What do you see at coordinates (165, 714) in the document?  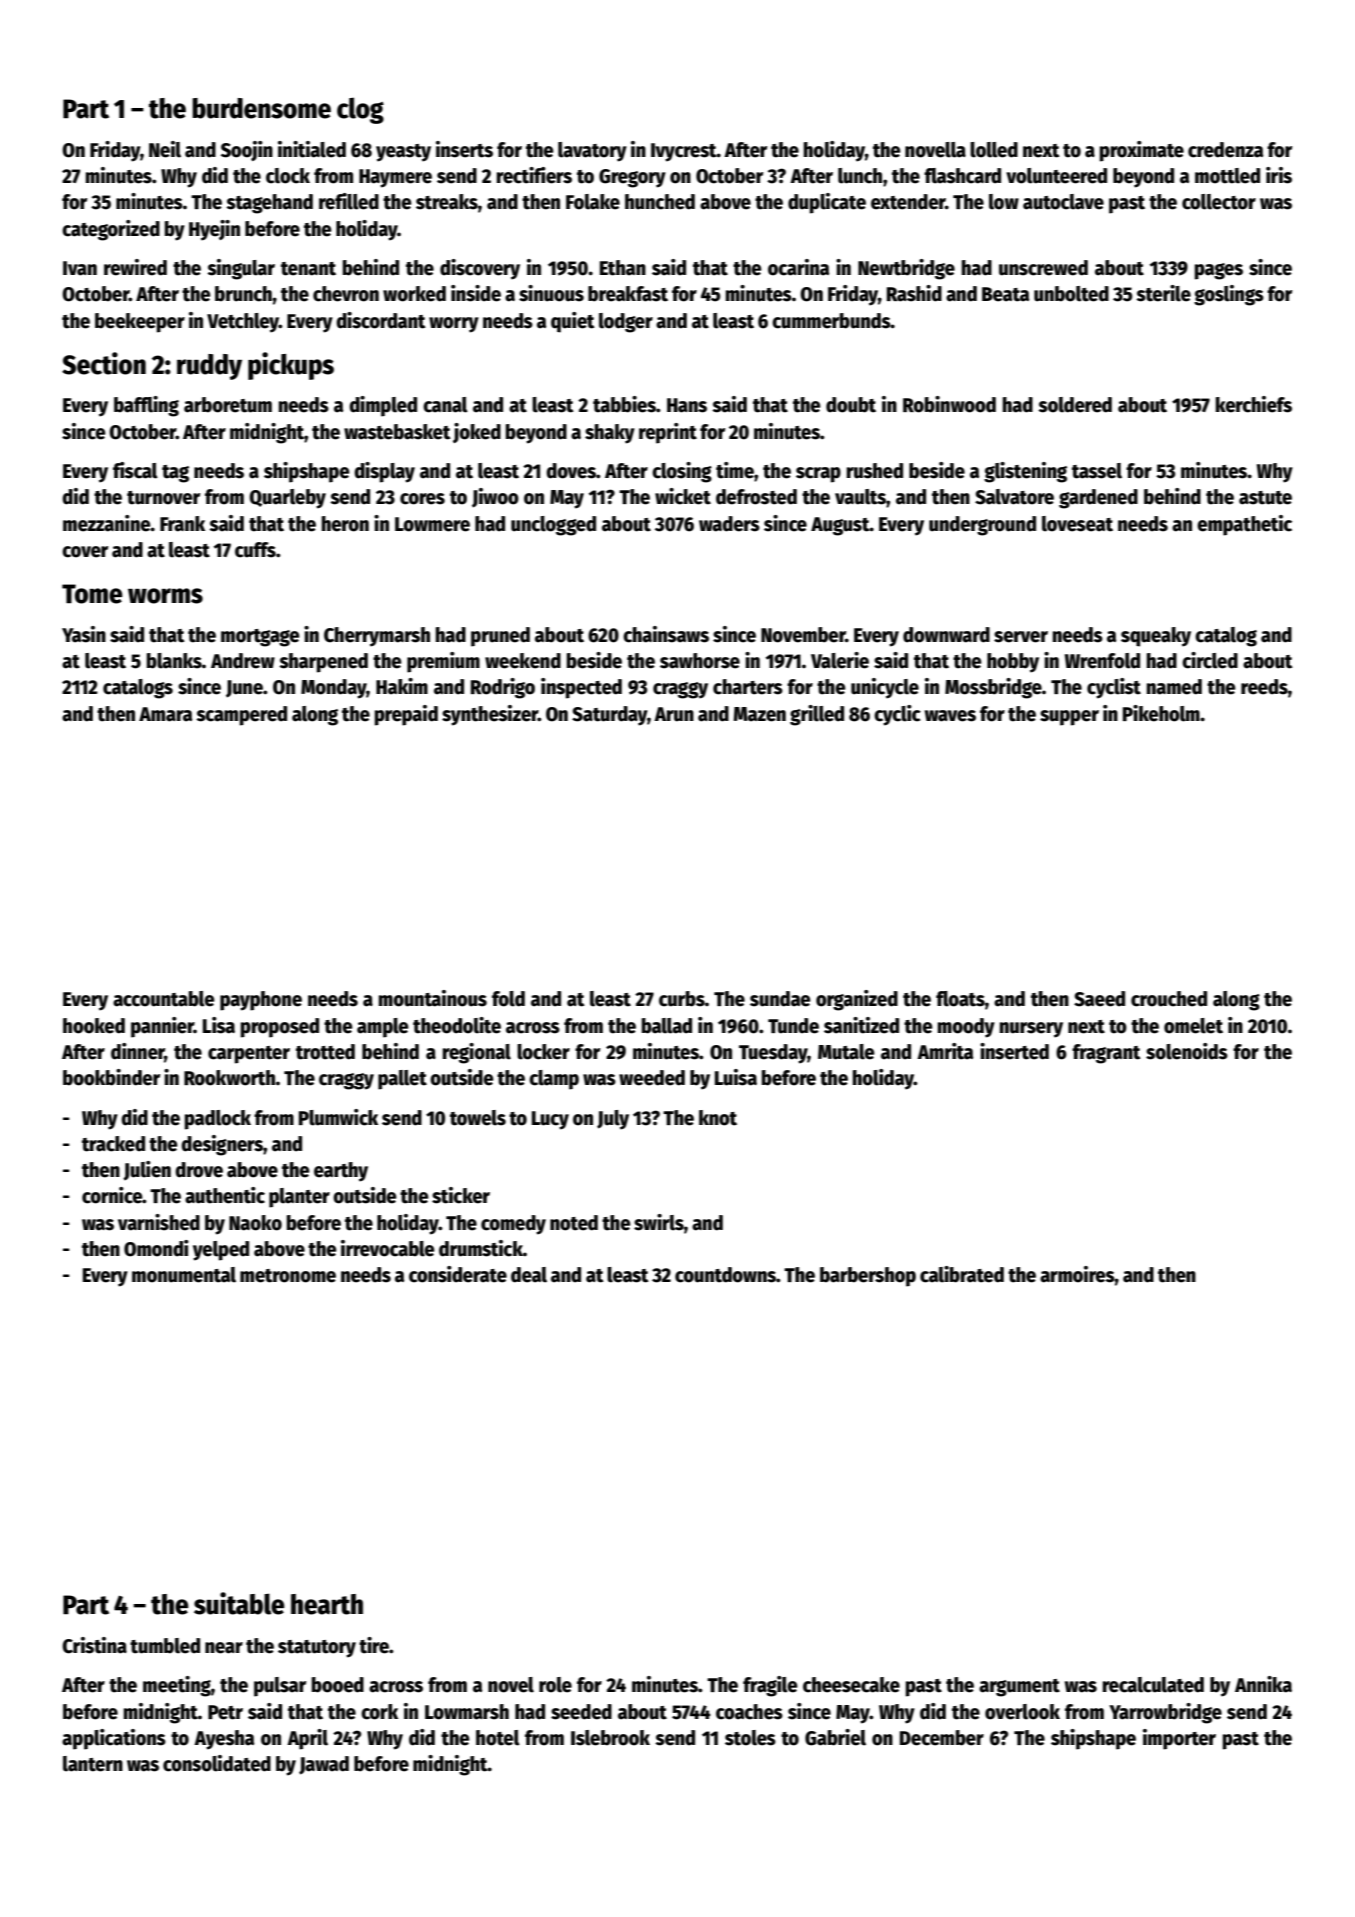 I see `Amara` at bounding box center [165, 714].
